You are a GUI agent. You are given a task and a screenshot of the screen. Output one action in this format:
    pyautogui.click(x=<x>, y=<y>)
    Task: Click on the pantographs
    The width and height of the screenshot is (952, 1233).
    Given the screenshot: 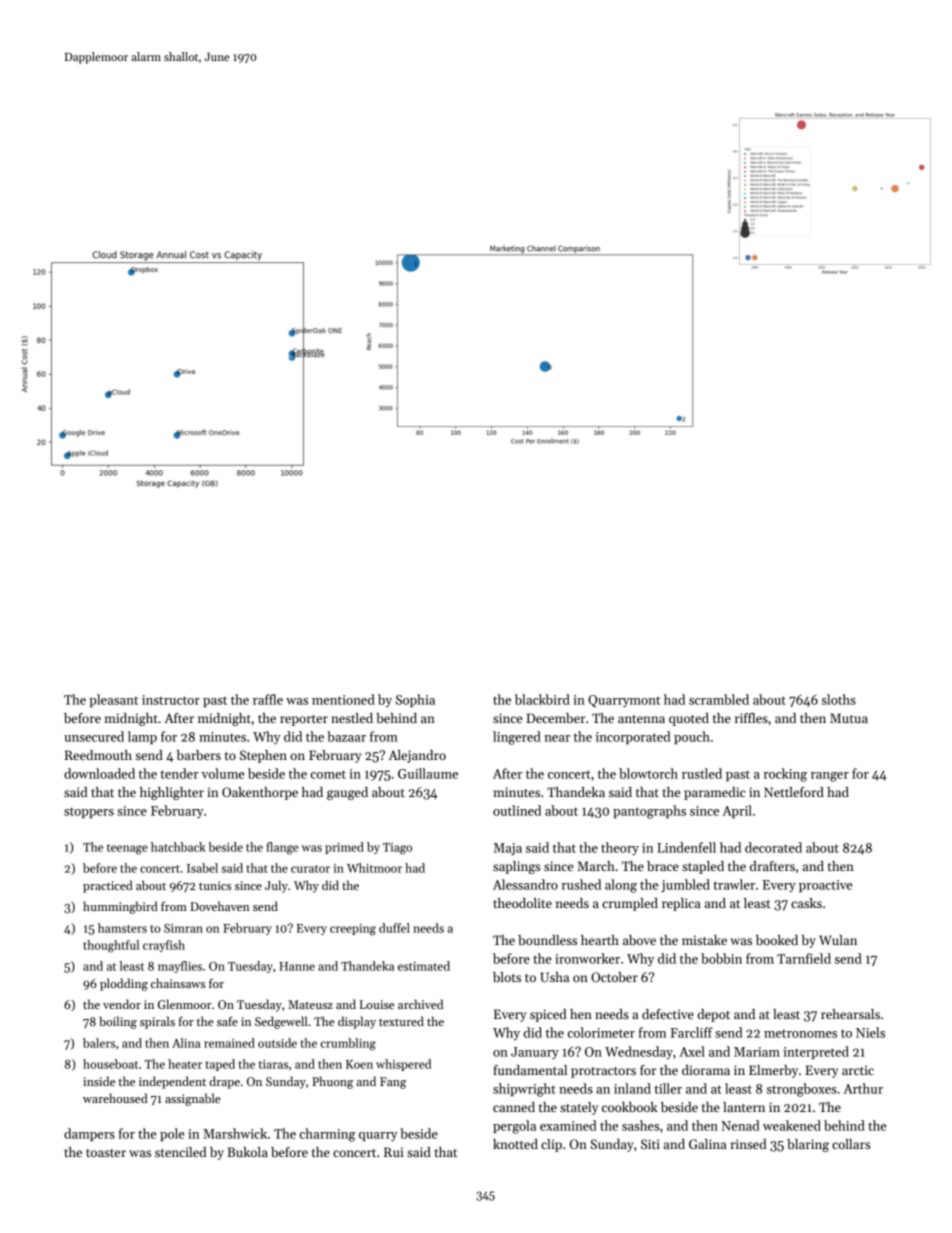 What is the action you would take?
    pyautogui.click(x=649, y=812)
